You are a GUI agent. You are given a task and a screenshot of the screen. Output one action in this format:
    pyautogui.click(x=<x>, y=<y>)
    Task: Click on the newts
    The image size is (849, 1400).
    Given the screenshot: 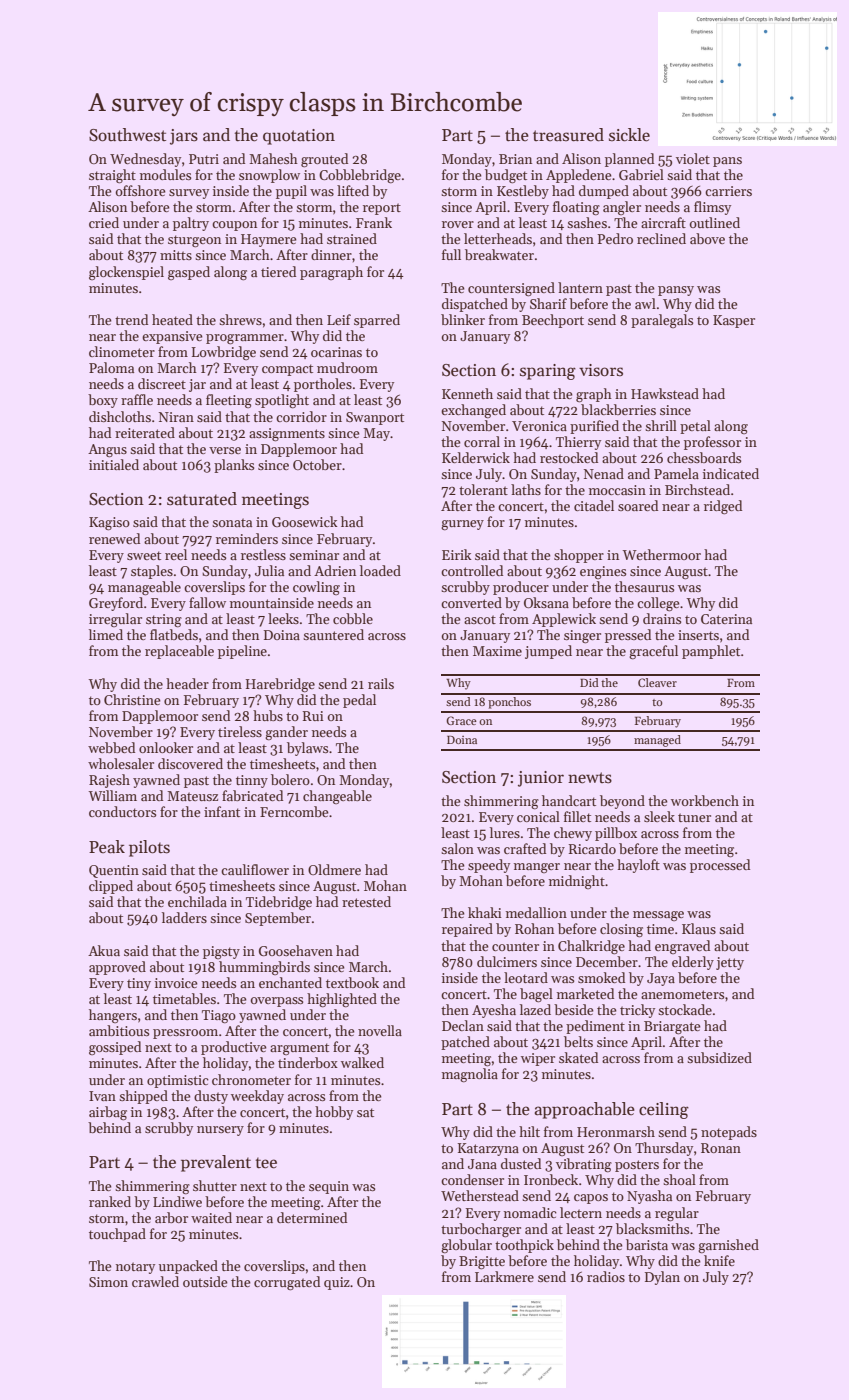 What is the action you would take?
    pyautogui.click(x=590, y=778)
